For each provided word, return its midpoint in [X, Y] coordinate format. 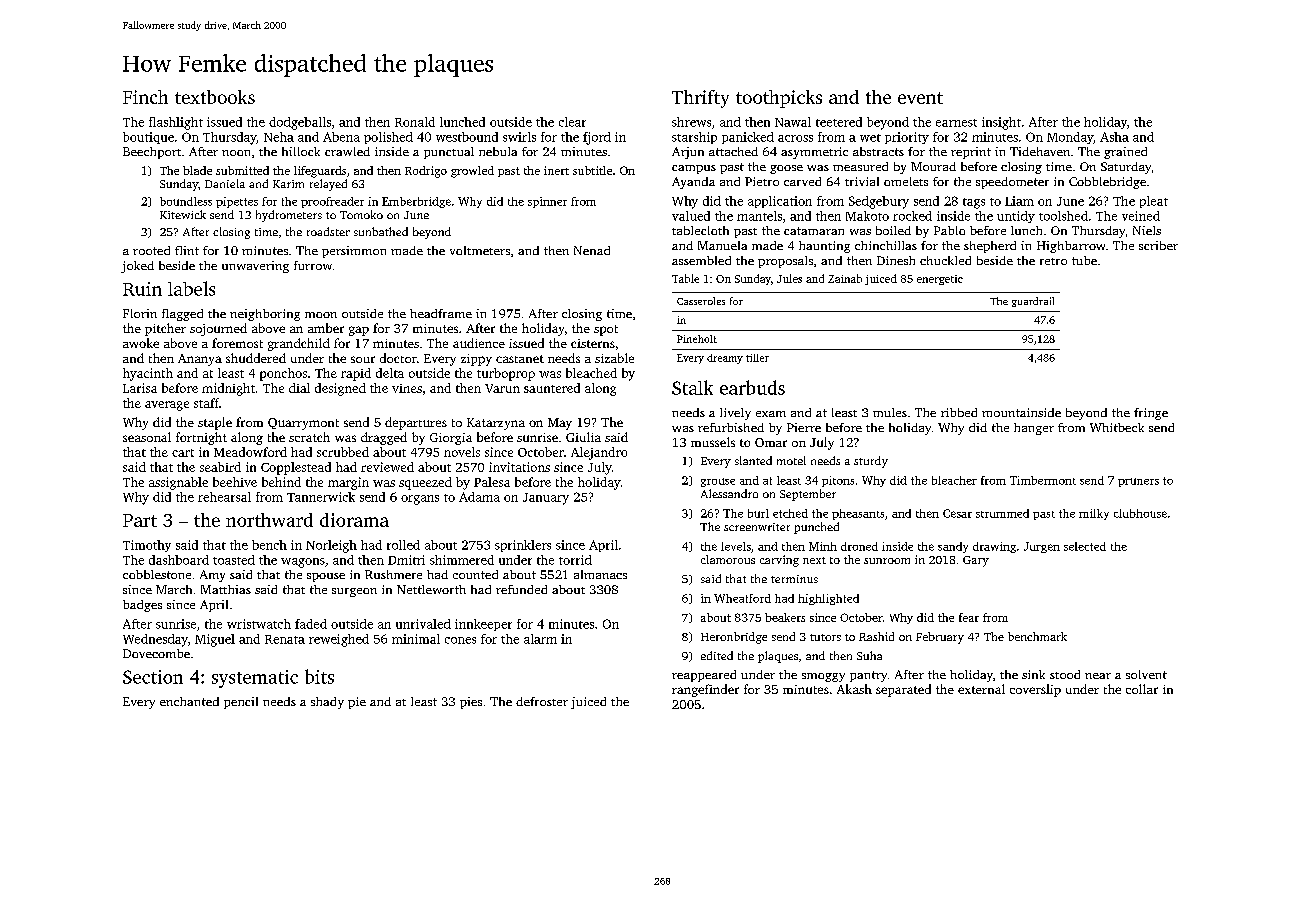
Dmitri [406, 560]
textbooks [215, 97]
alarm [540, 639]
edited [717, 655]
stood [1065, 674]
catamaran [814, 231]
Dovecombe [156, 653]
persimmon [354, 252]
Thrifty [700, 99]
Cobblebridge [1107, 183]
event [920, 98]
